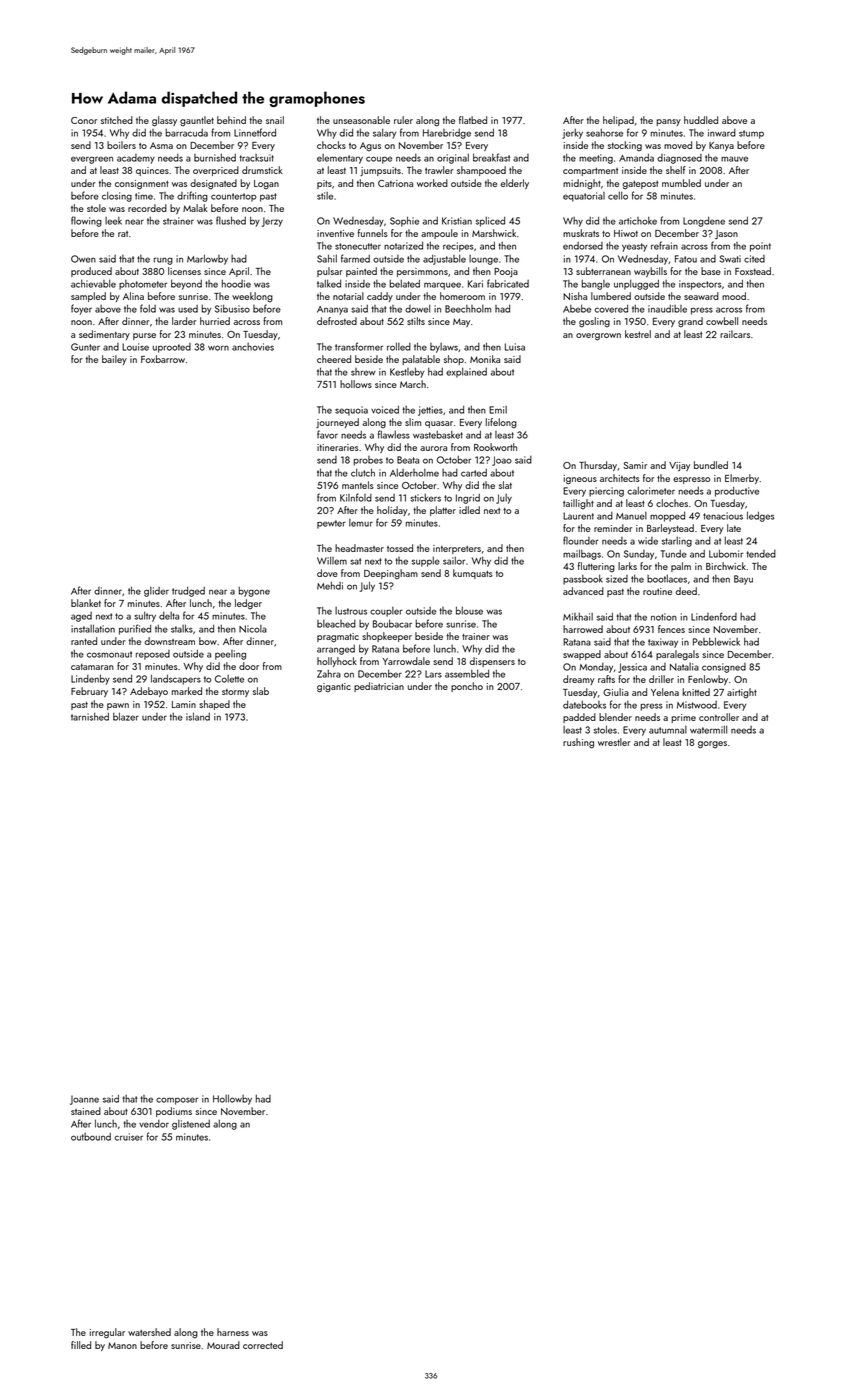 The height and width of the screenshot is (1400, 849). I want to click on evergreen, so click(92, 160).
